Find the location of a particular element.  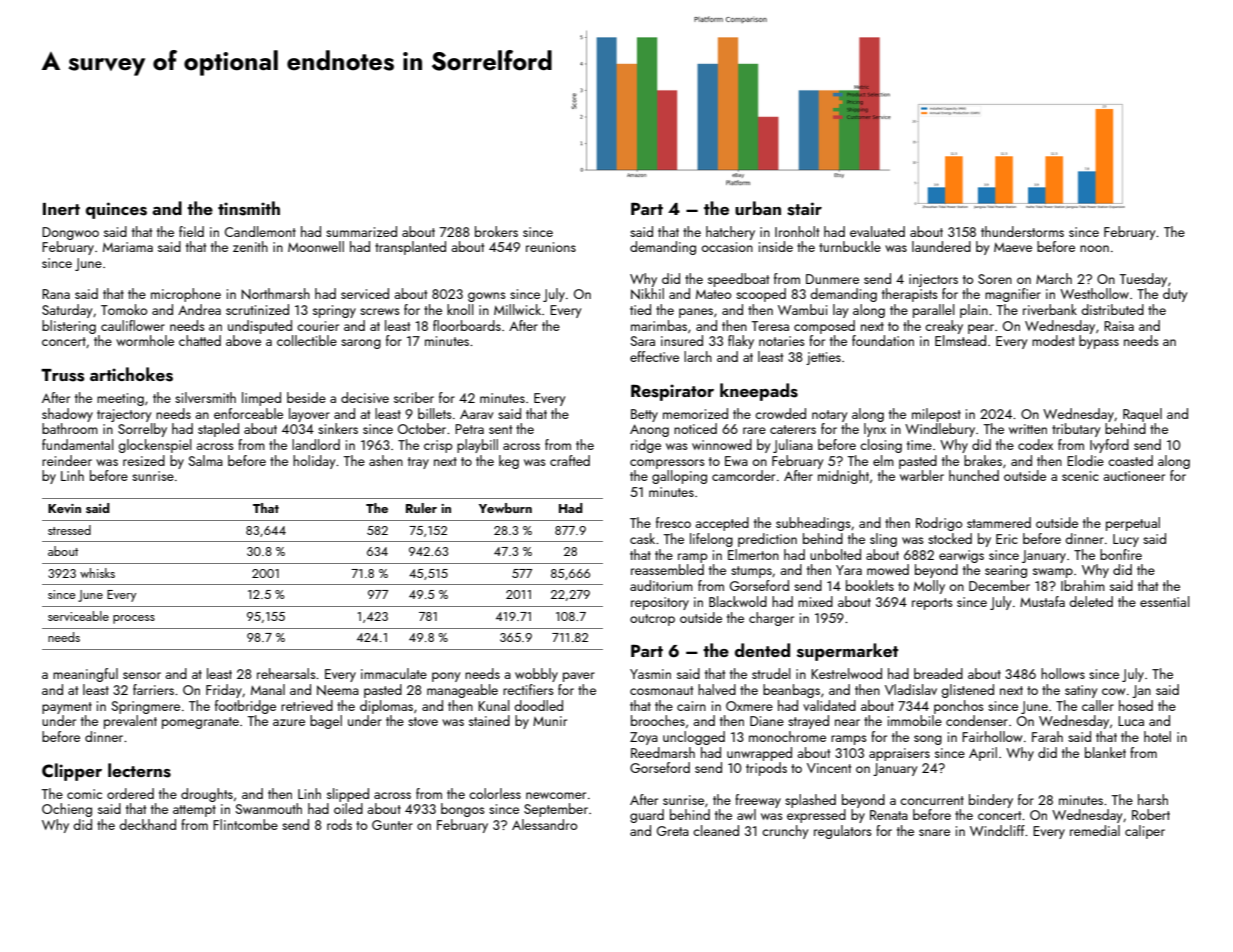

Luca is located at coordinates (1131, 721).
